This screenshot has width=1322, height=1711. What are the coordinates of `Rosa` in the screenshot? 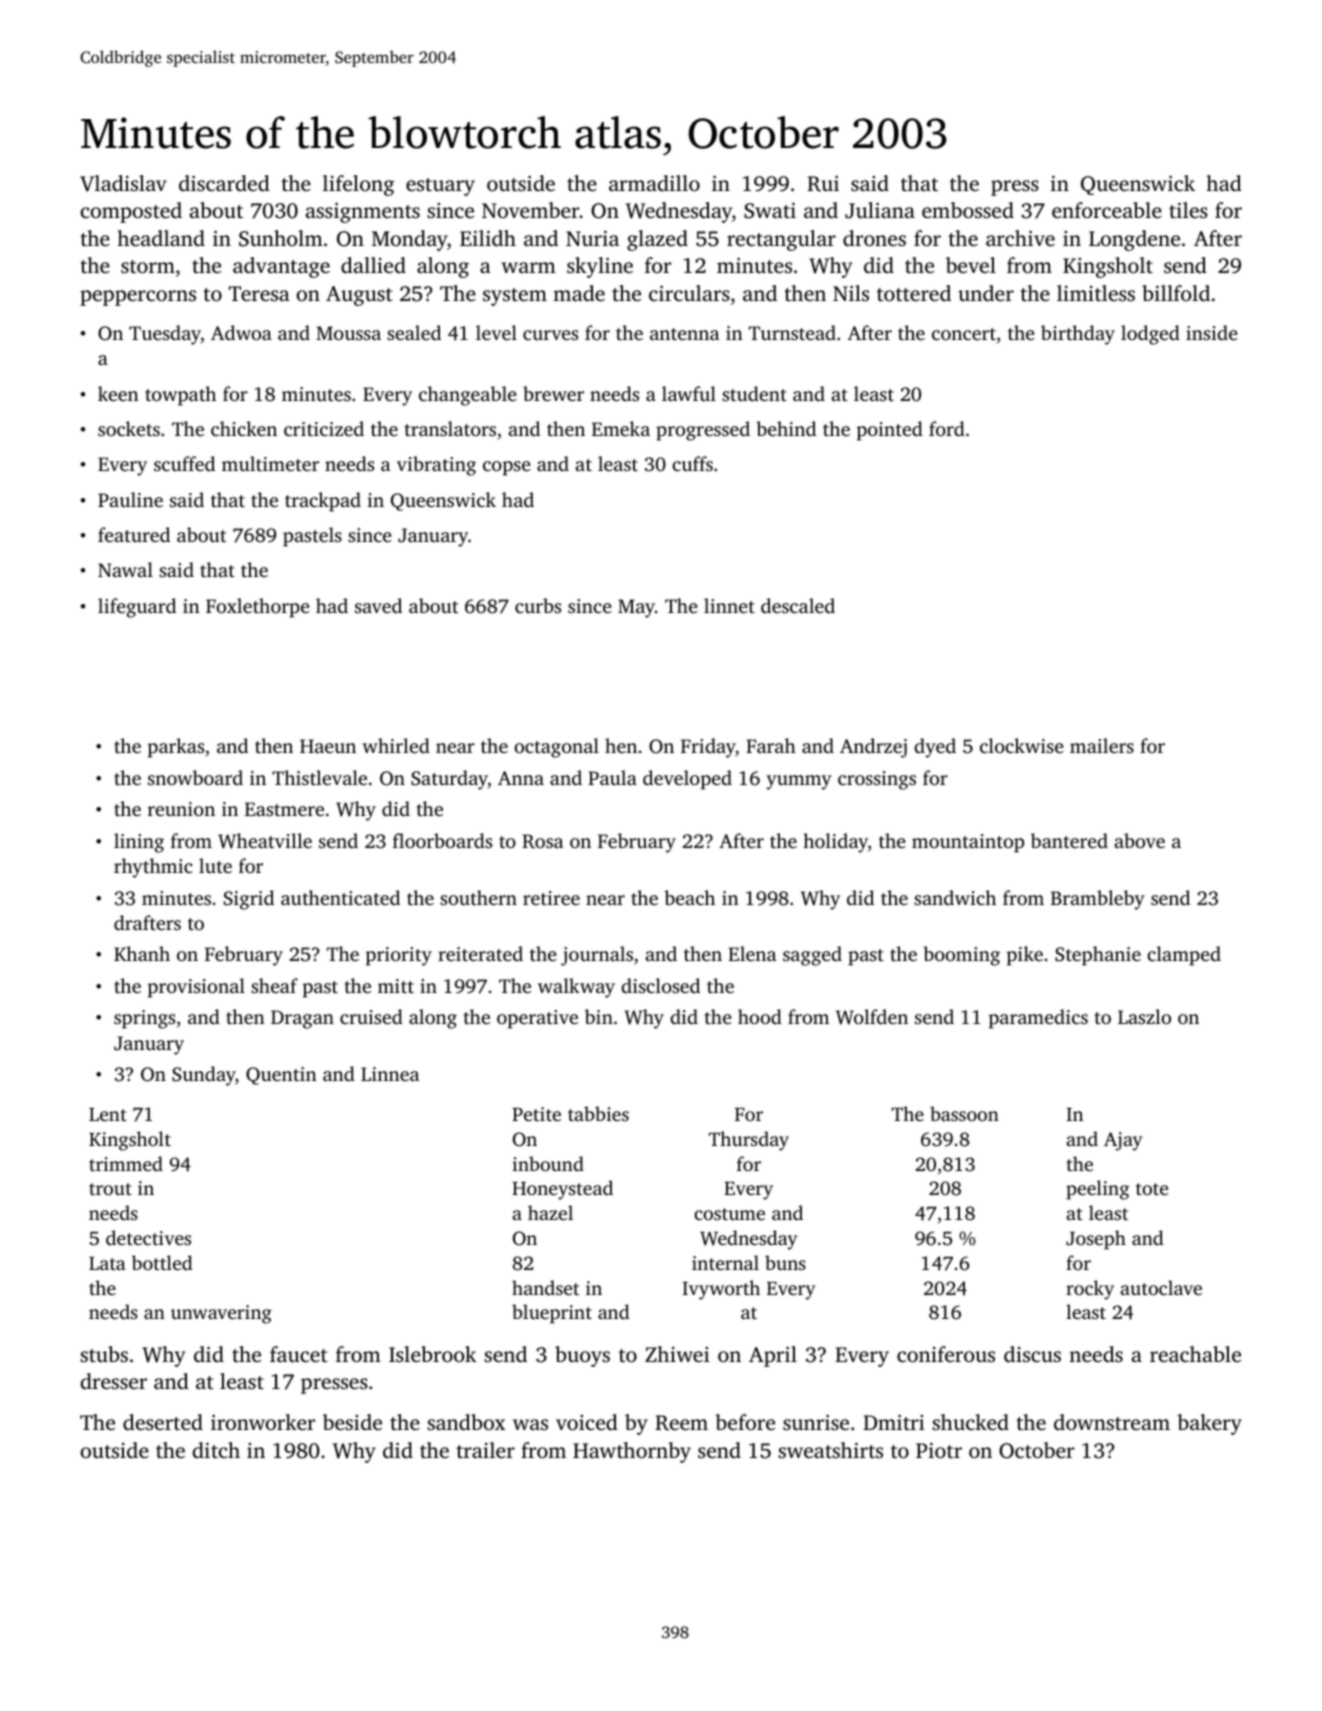 It's located at (542, 841).
